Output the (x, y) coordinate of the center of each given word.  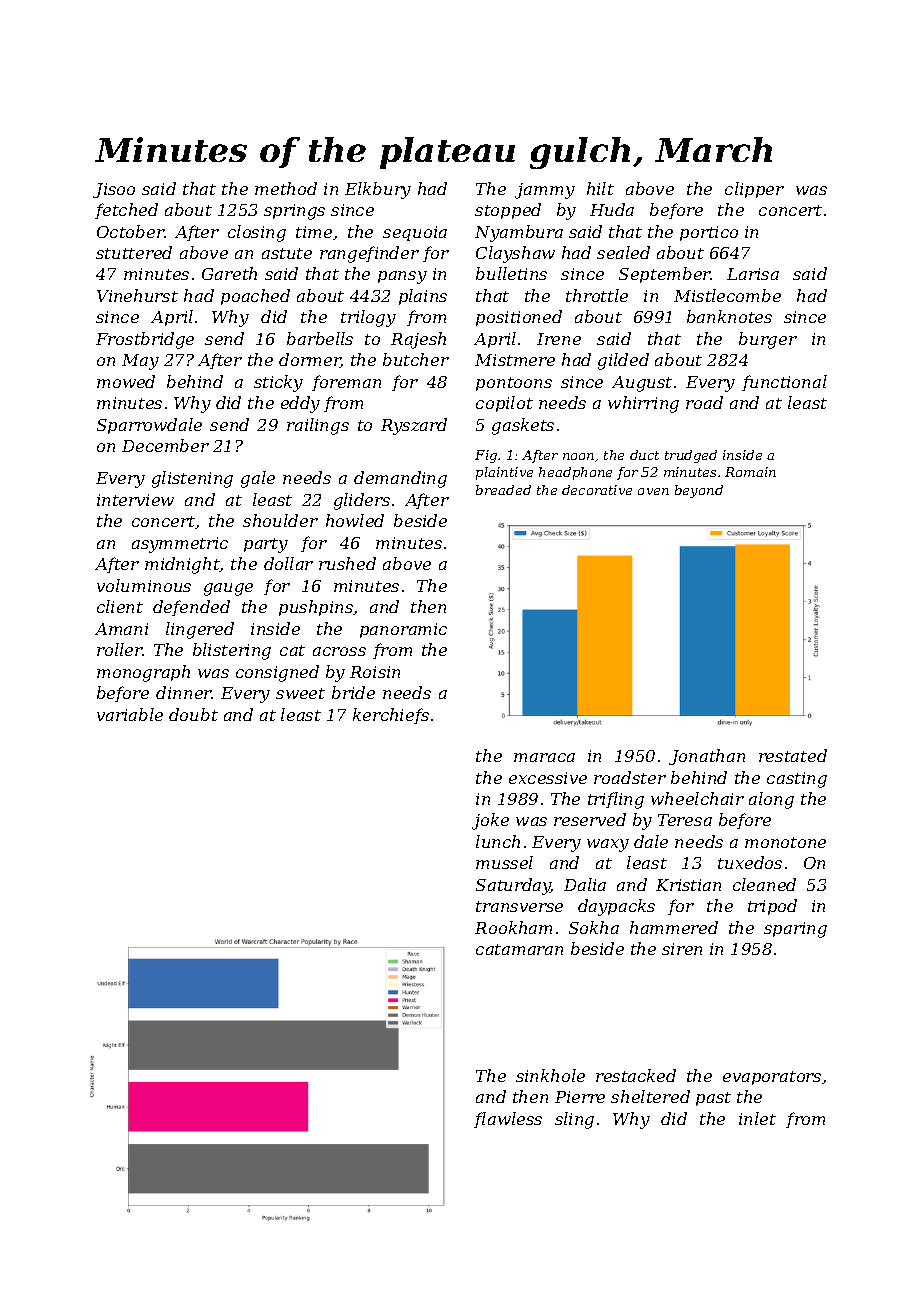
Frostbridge (145, 340)
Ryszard (414, 426)
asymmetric (180, 545)
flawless (508, 1120)
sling (574, 1120)
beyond (699, 491)
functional (784, 383)
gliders (362, 501)
